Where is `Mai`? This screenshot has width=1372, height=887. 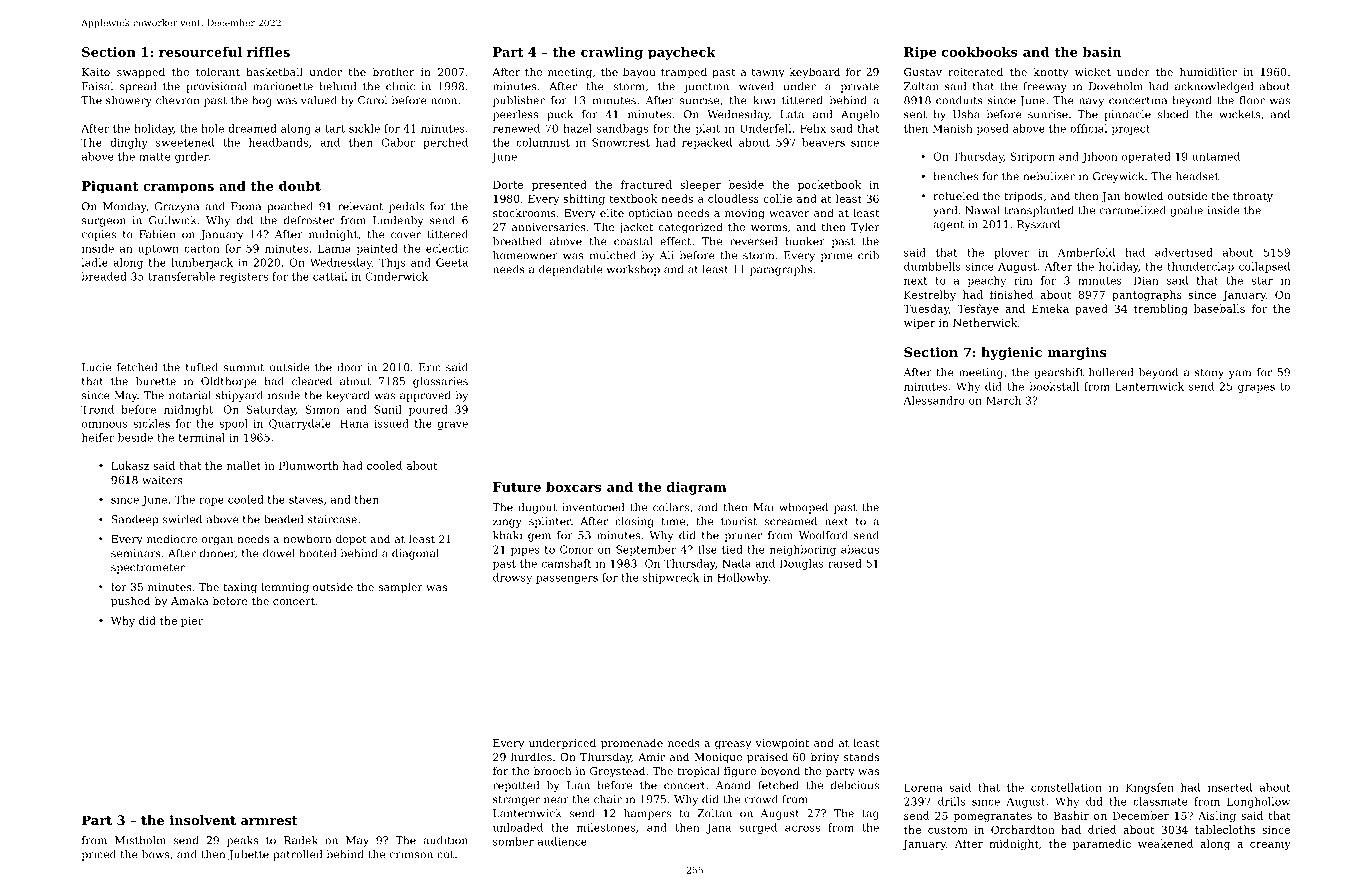 Mai is located at coordinates (763, 507).
